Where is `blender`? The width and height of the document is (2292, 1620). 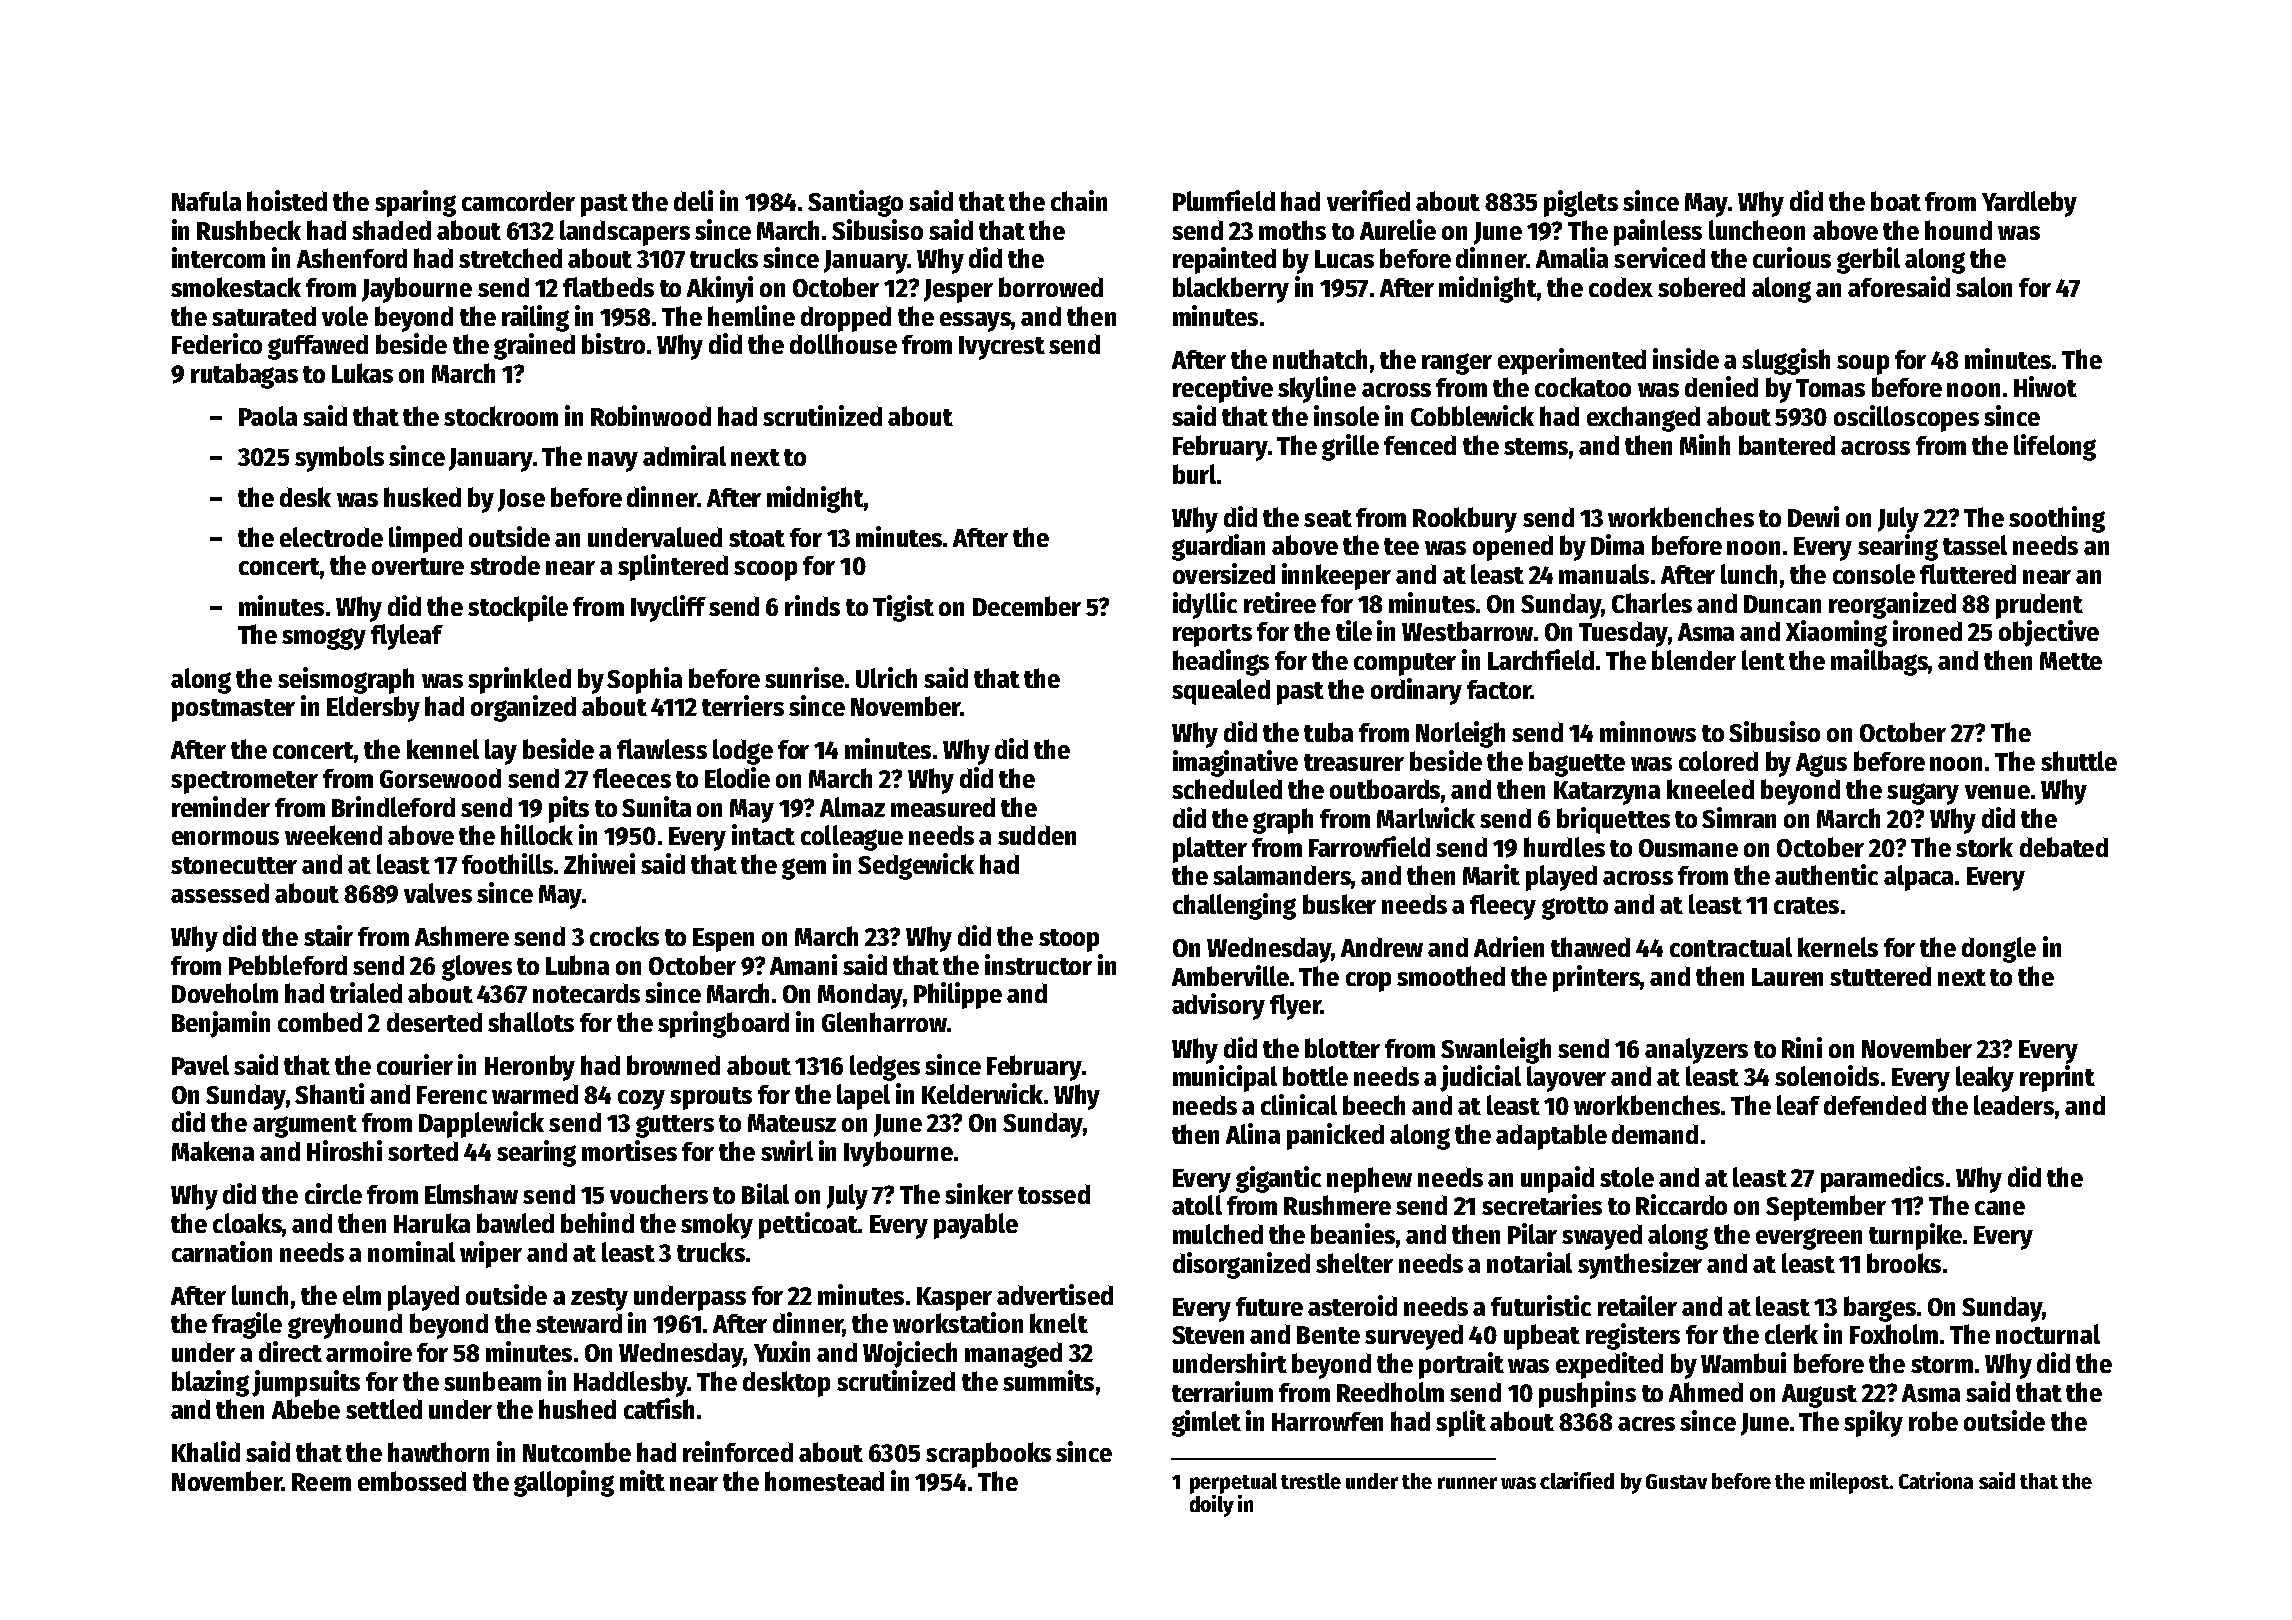 blender is located at coordinates (1694, 660).
